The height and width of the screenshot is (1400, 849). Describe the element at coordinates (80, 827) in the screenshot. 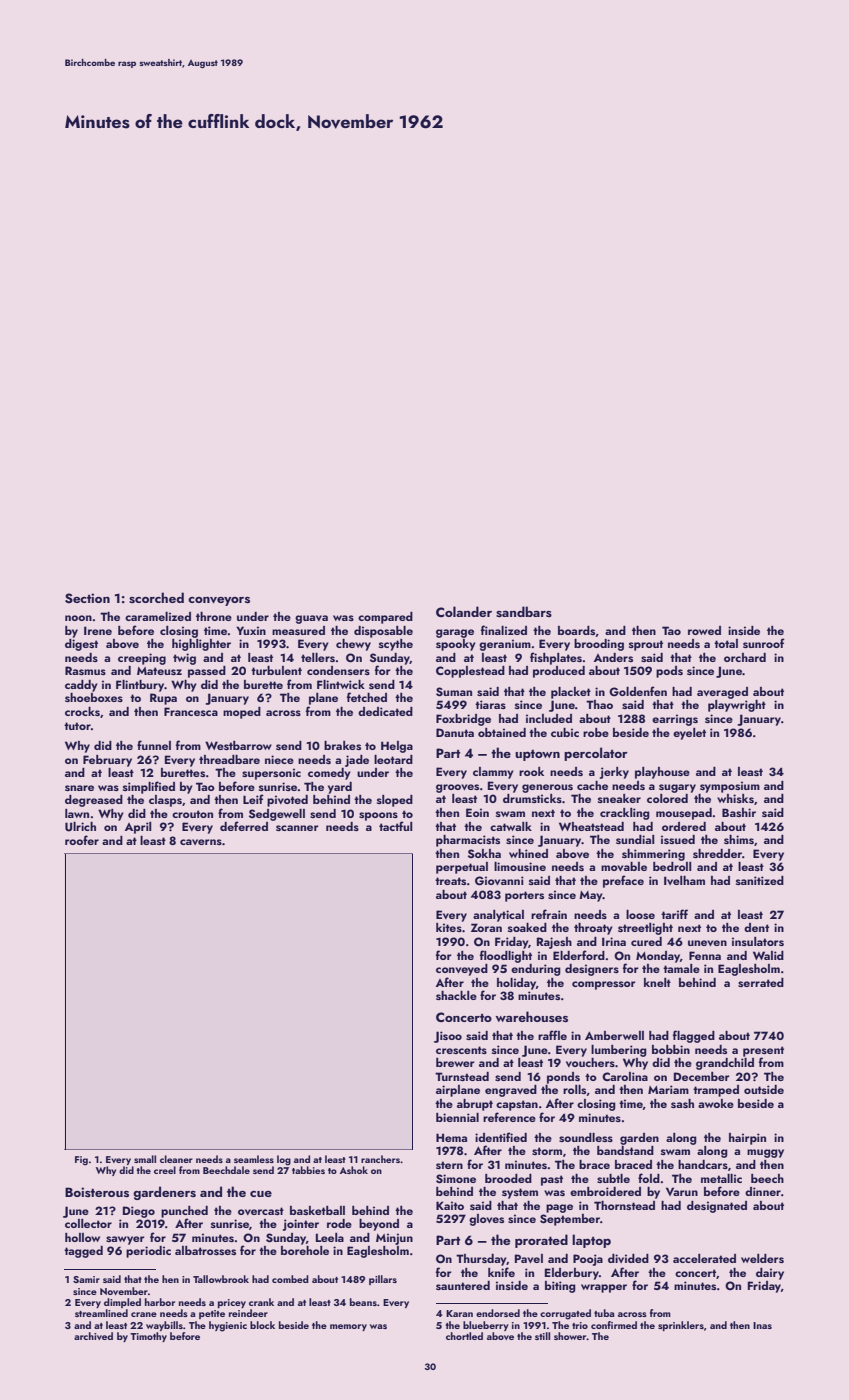

I see `Ulrich` at that location.
